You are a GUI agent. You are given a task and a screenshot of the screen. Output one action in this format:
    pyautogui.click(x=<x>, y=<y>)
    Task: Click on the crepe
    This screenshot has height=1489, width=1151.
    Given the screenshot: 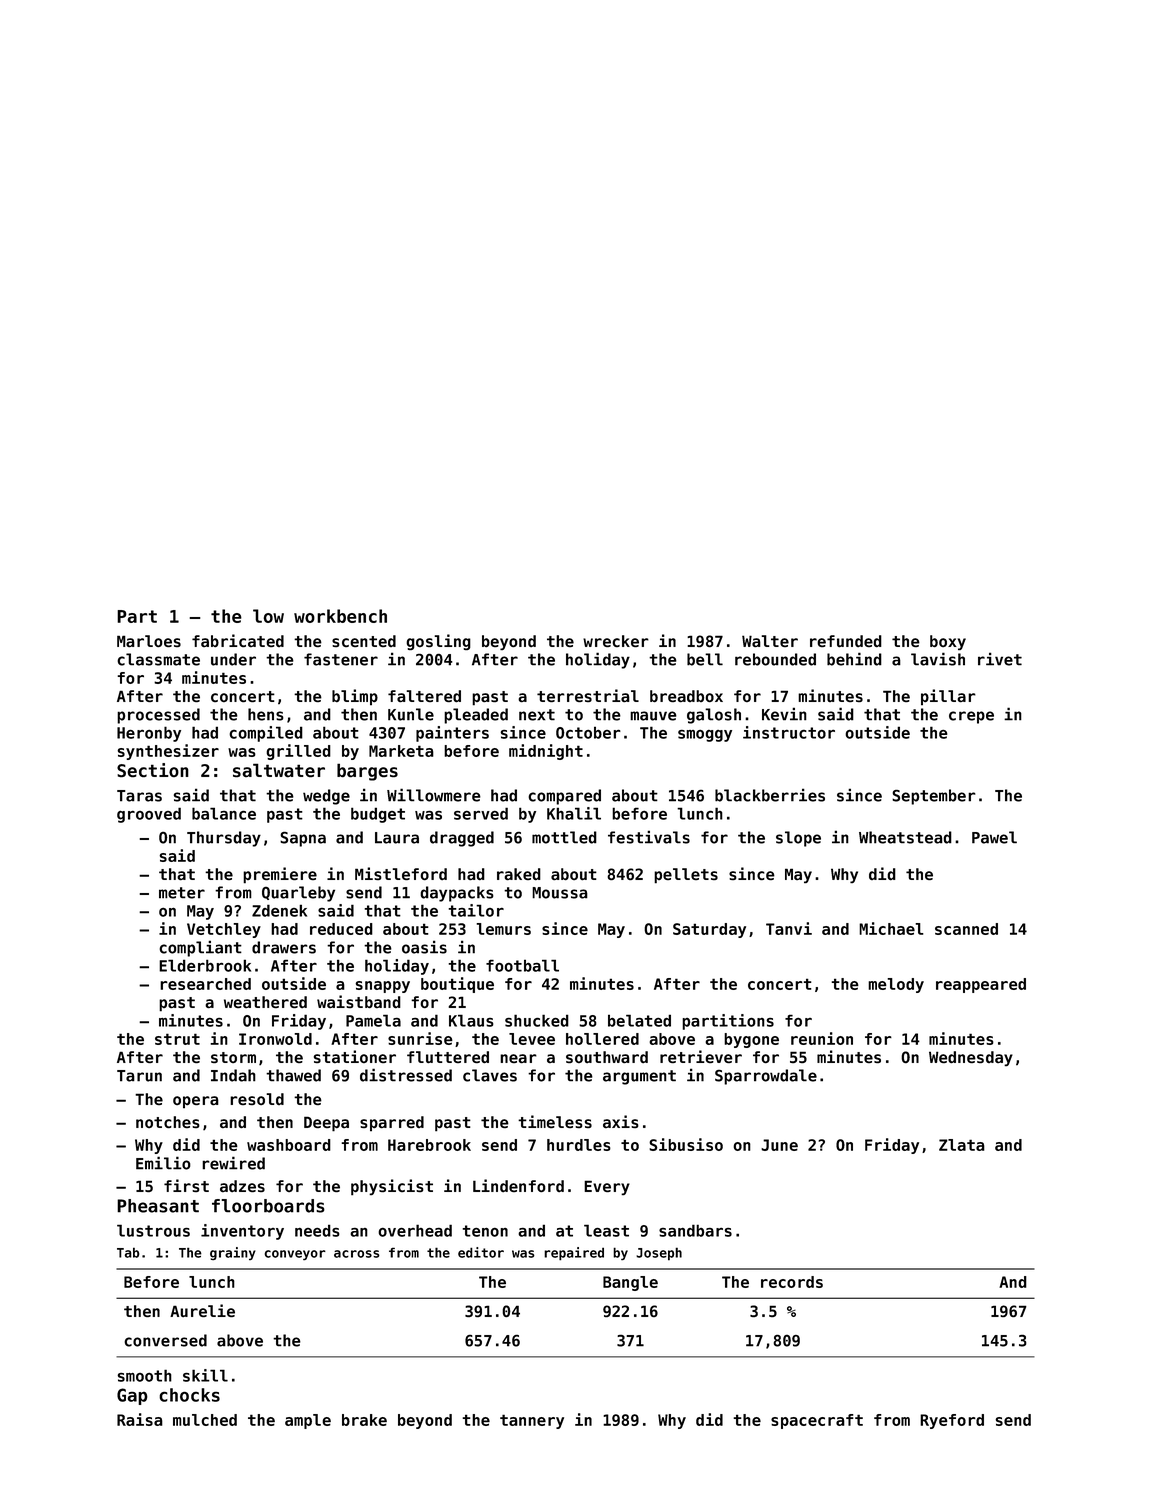 What is the action you would take?
    pyautogui.click(x=971, y=717)
